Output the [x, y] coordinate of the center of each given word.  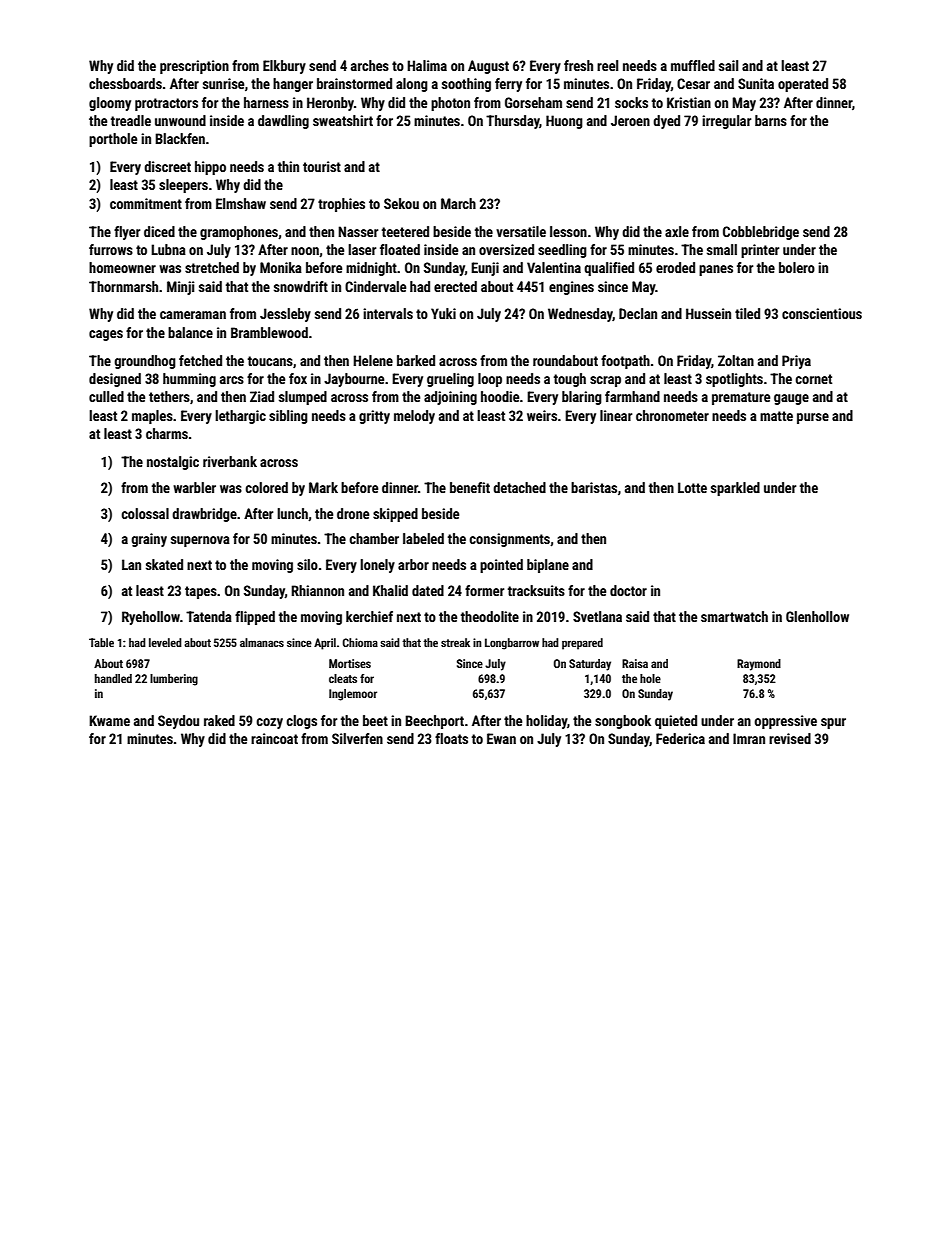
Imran [749, 738]
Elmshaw [241, 203]
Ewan [501, 738]
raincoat [274, 738]
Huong [564, 122]
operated [803, 85]
